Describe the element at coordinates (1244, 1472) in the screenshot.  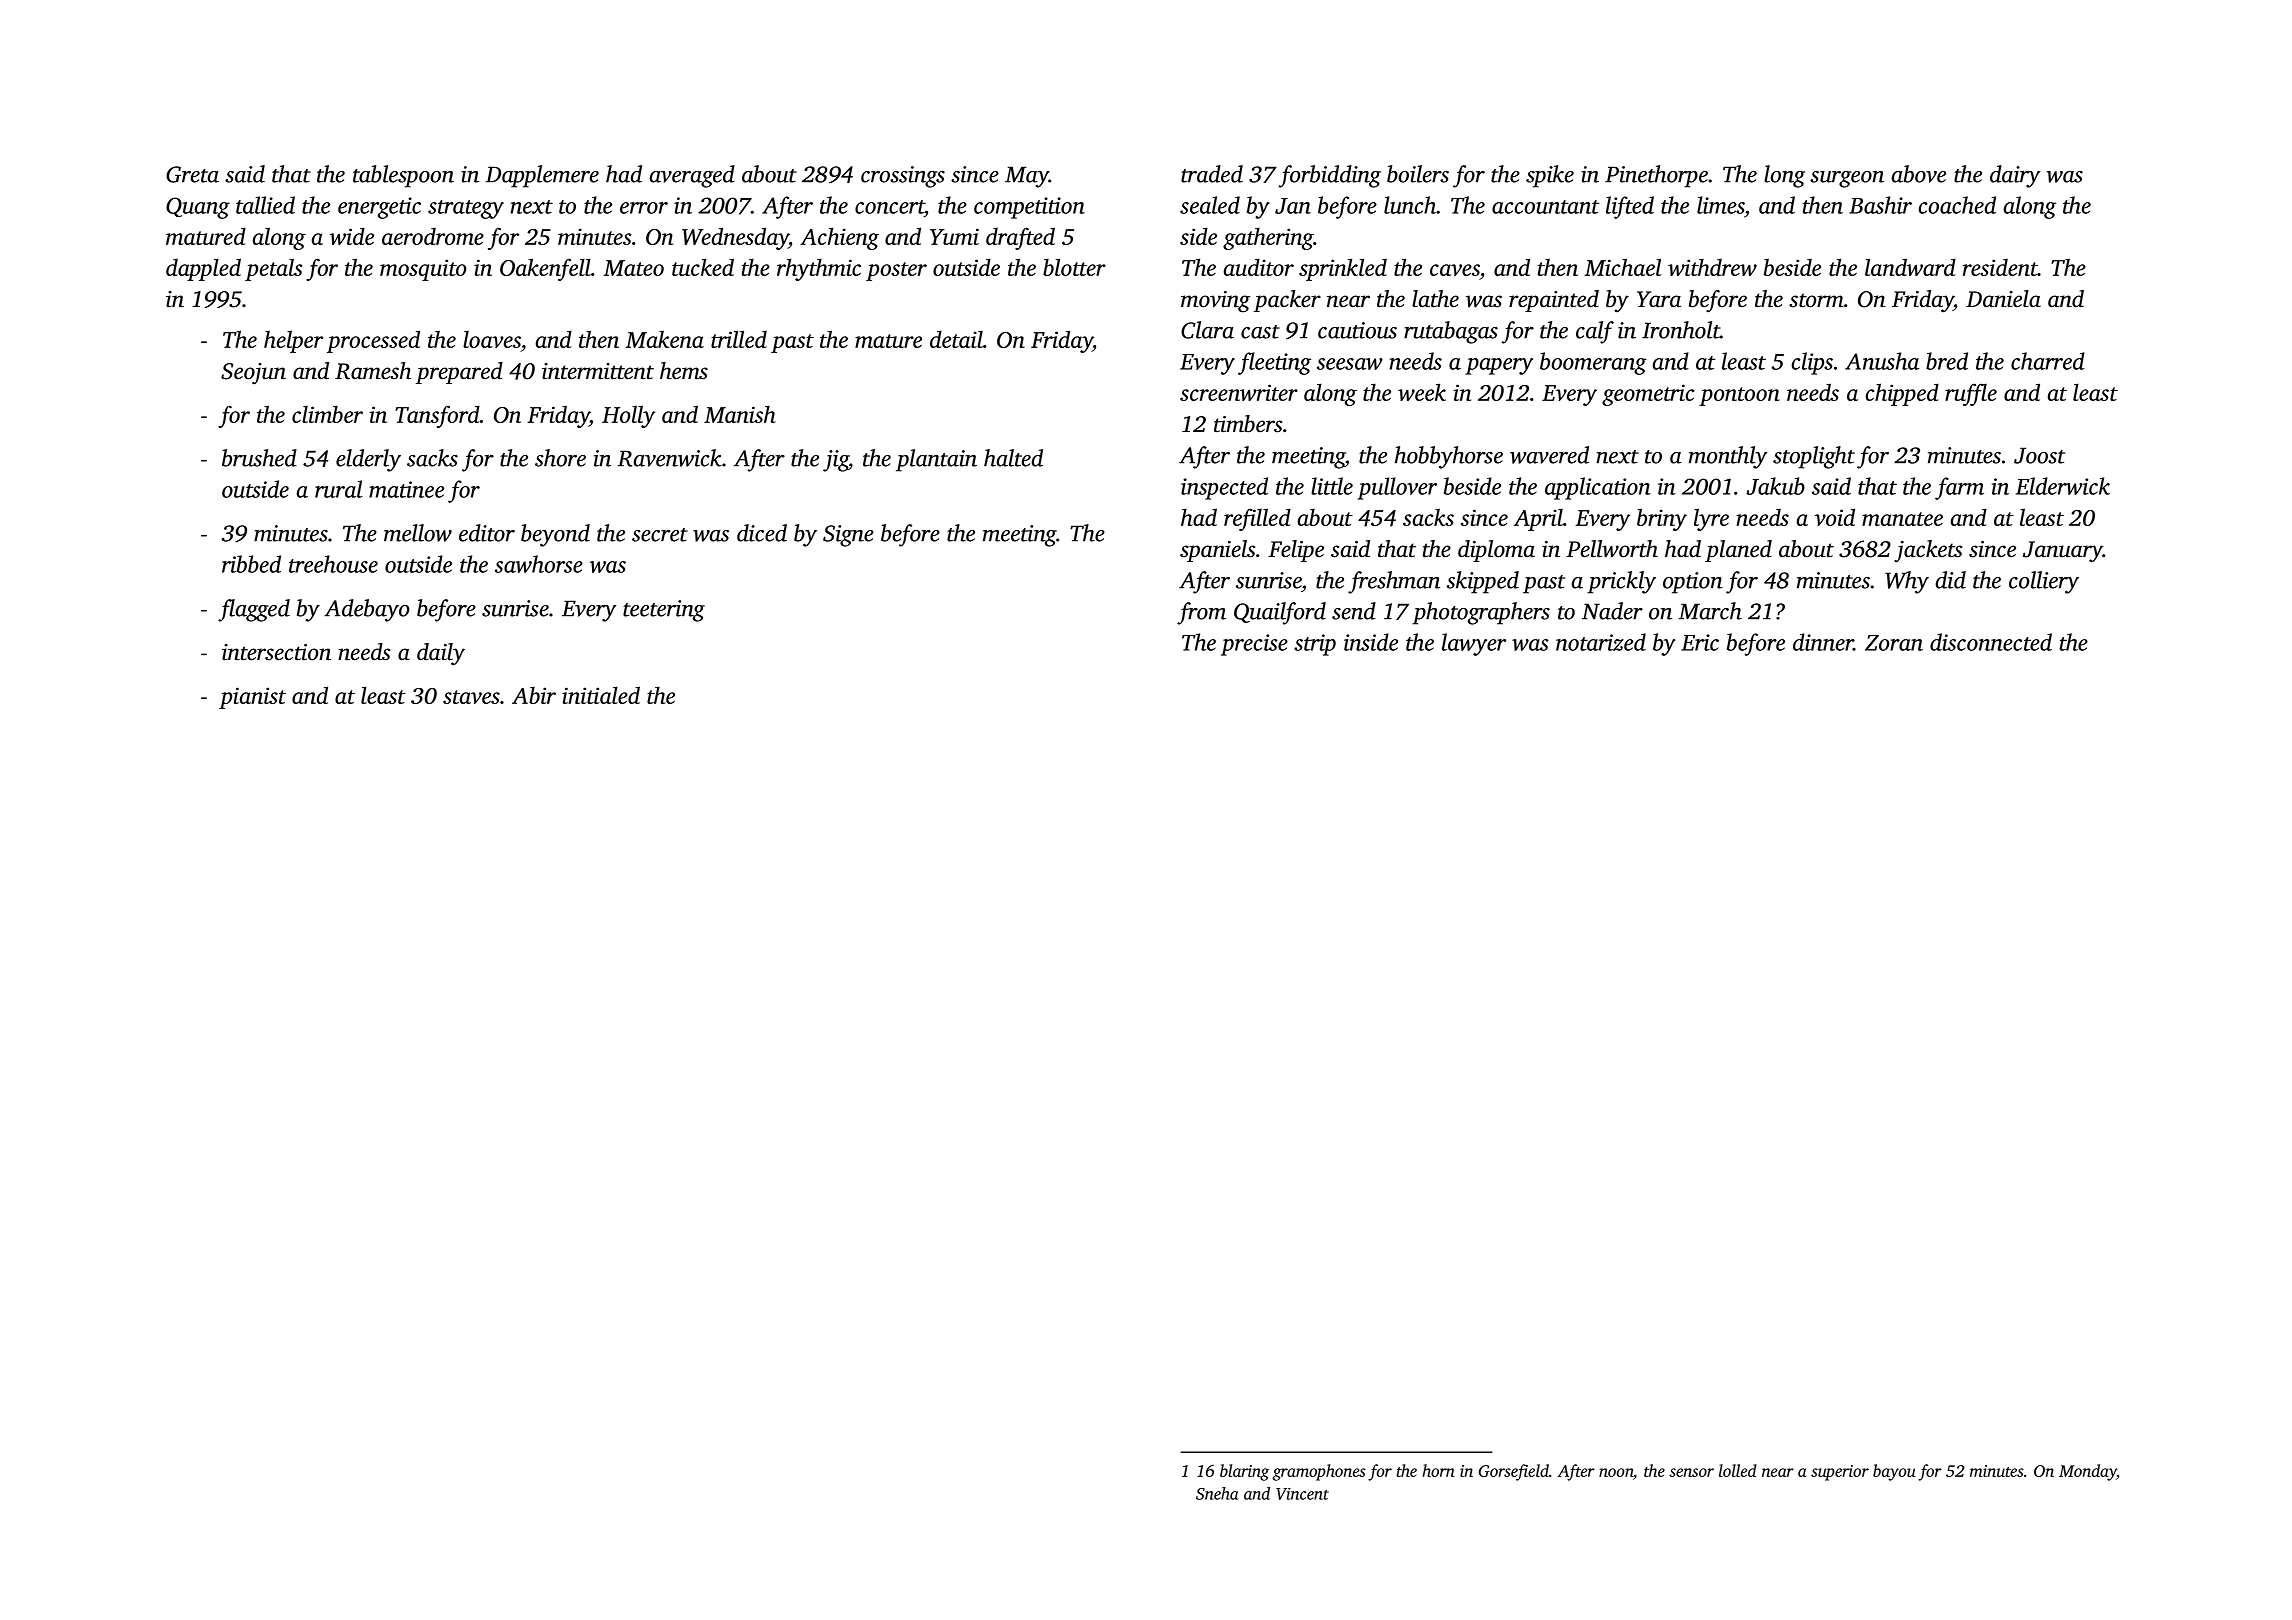
I see `blaring` at that location.
